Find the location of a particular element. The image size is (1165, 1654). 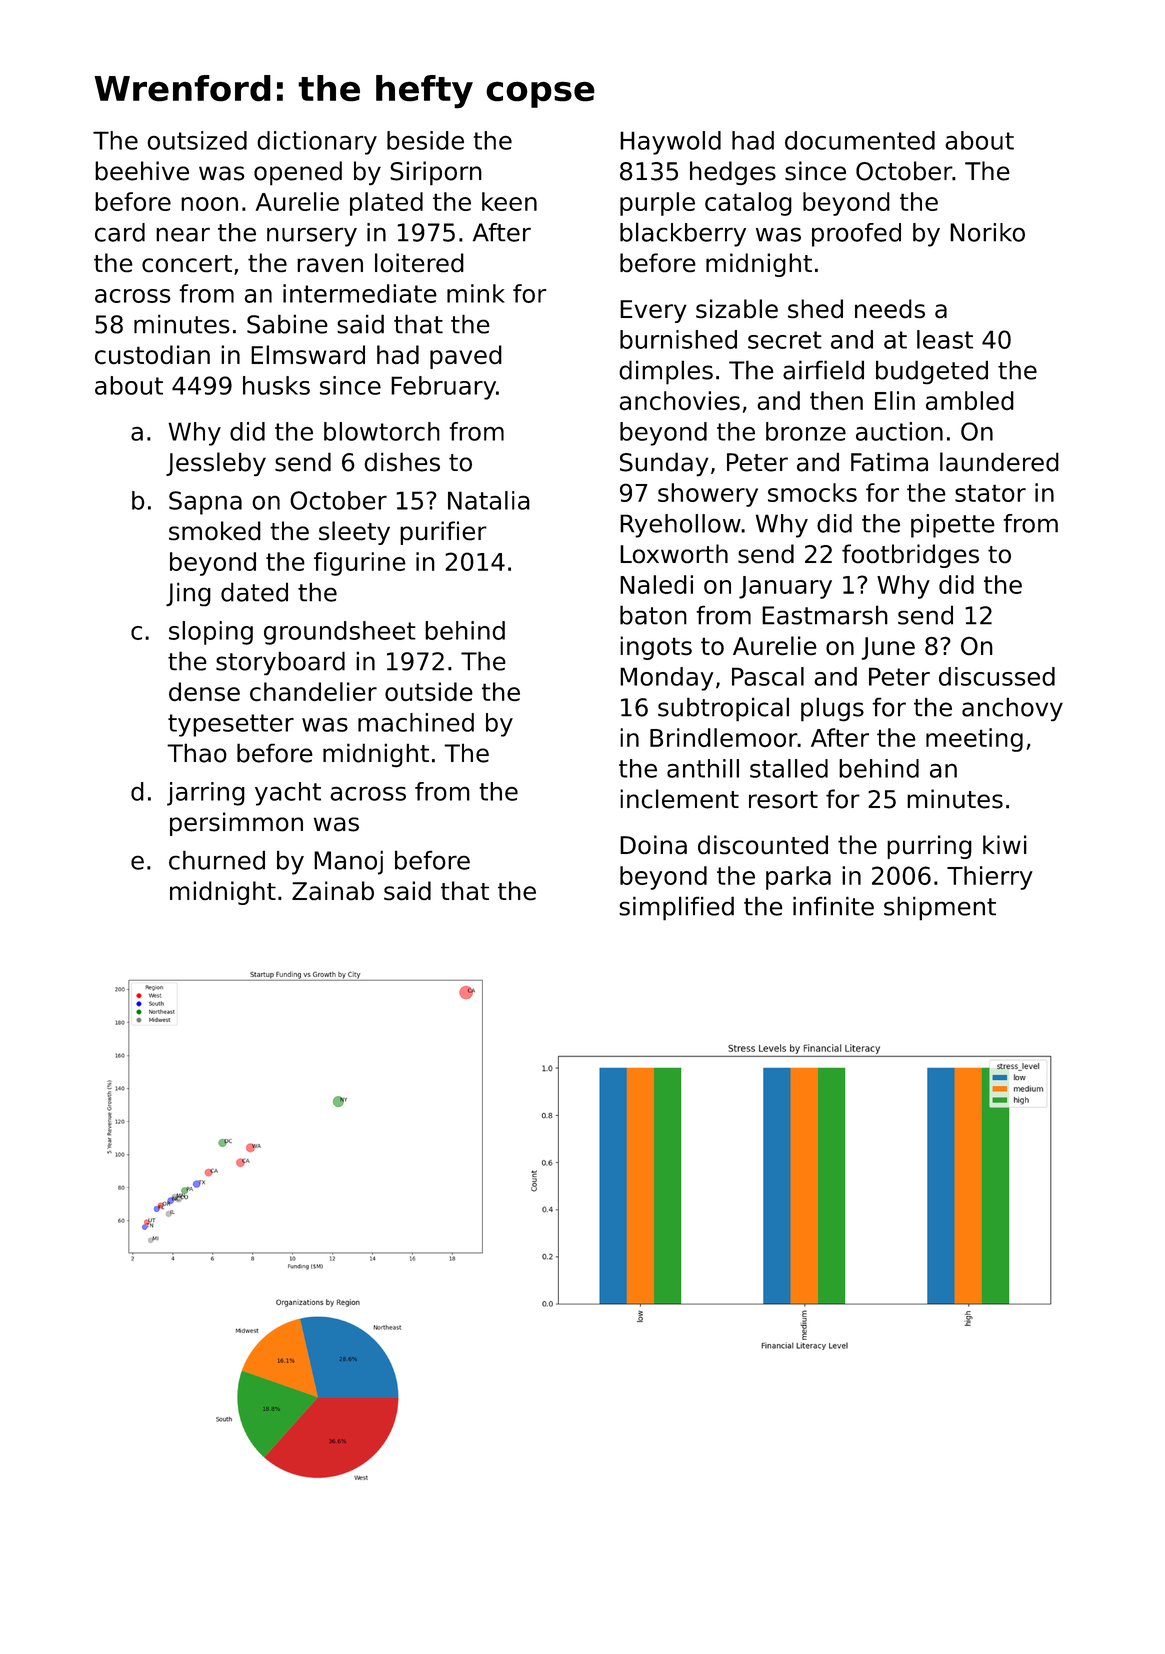

Noriko is located at coordinates (987, 232).
